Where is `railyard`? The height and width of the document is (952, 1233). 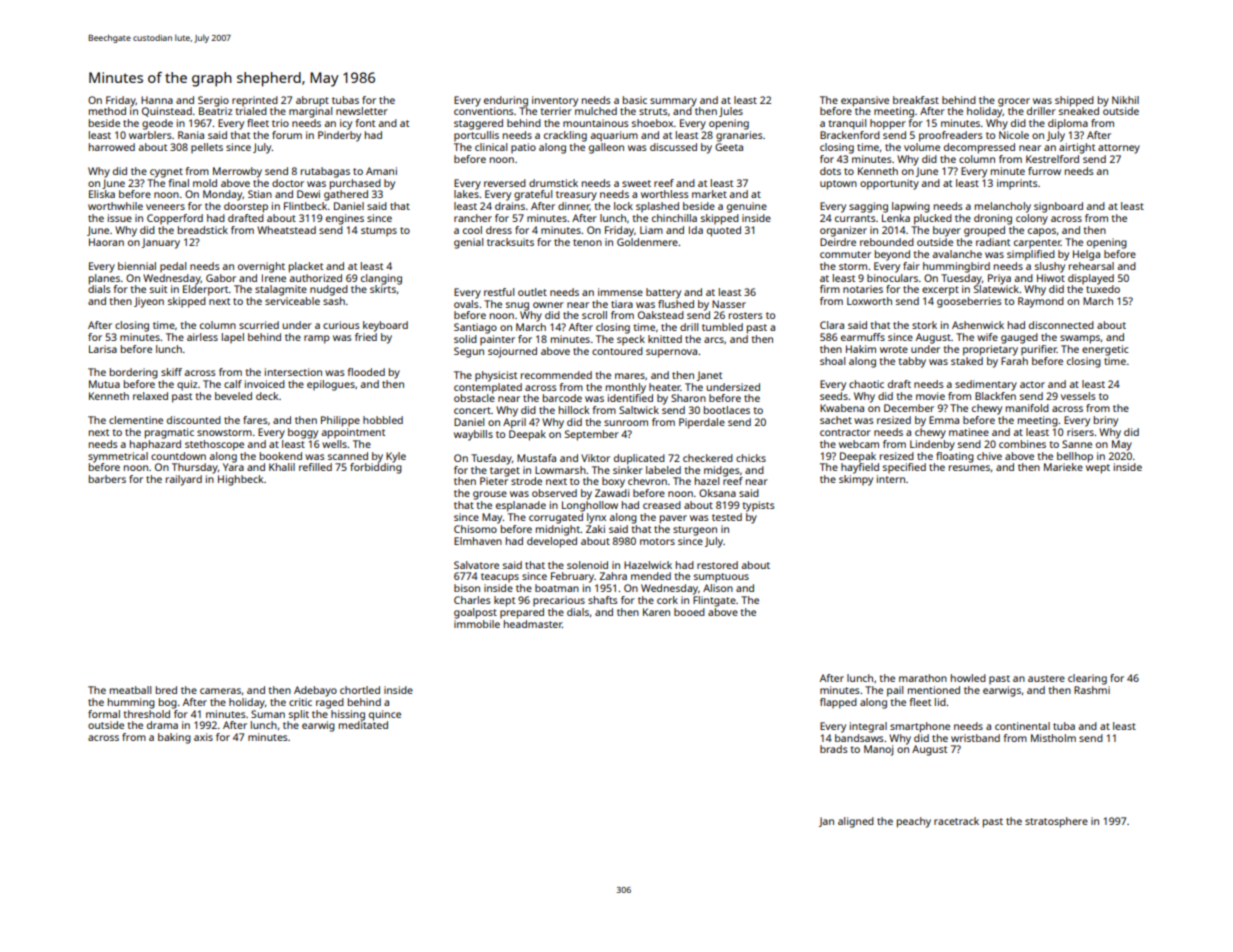
railyard is located at coordinates (184, 480).
